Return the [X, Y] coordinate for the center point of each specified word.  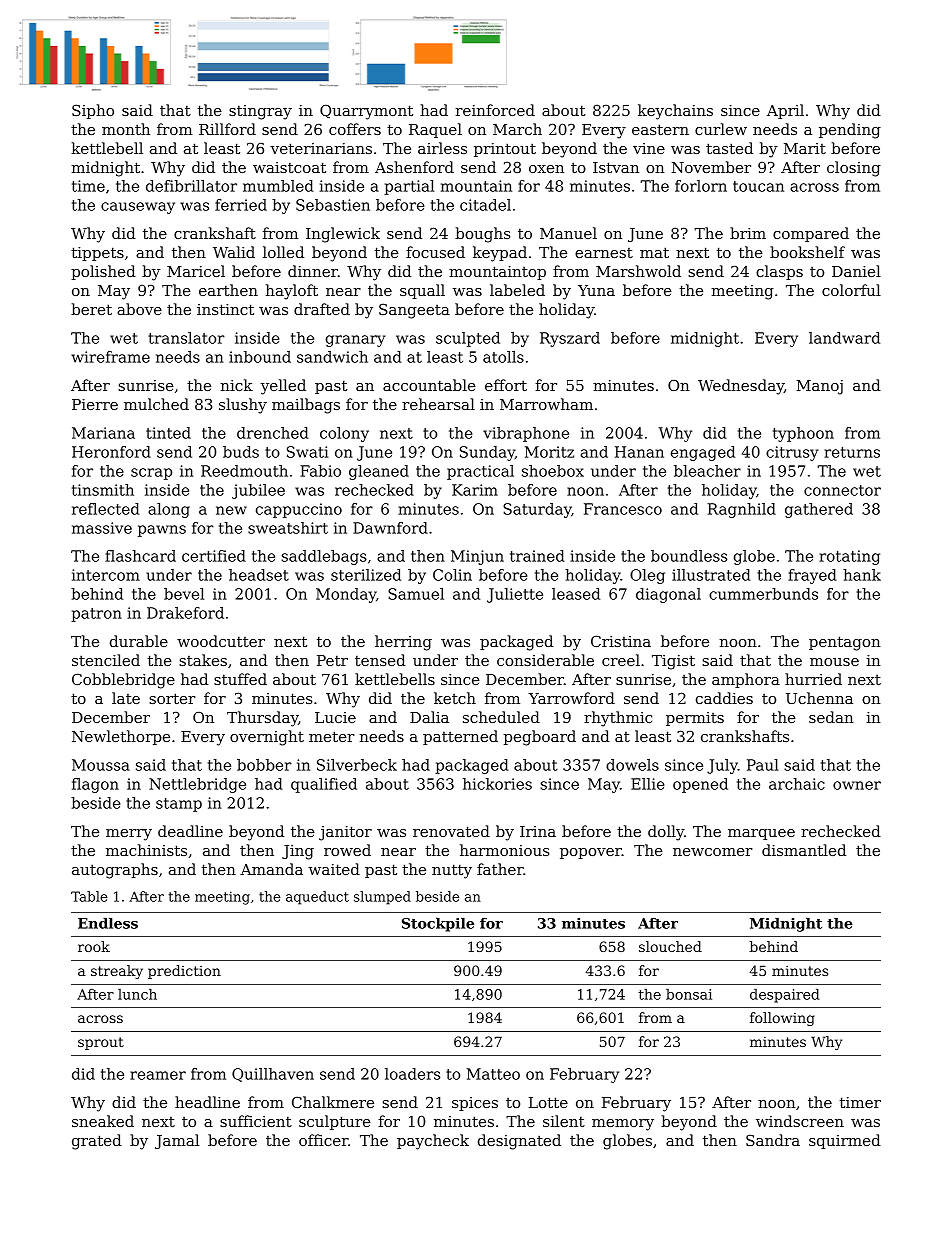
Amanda [271, 869]
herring [403, 643]
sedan [831, 717]
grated [97, 1142]
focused [435, 252]
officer [323, 1140]
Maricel [196, 271]
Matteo [493, 1074]
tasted [729, 148]
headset [259, 575]
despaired [785, 996]
